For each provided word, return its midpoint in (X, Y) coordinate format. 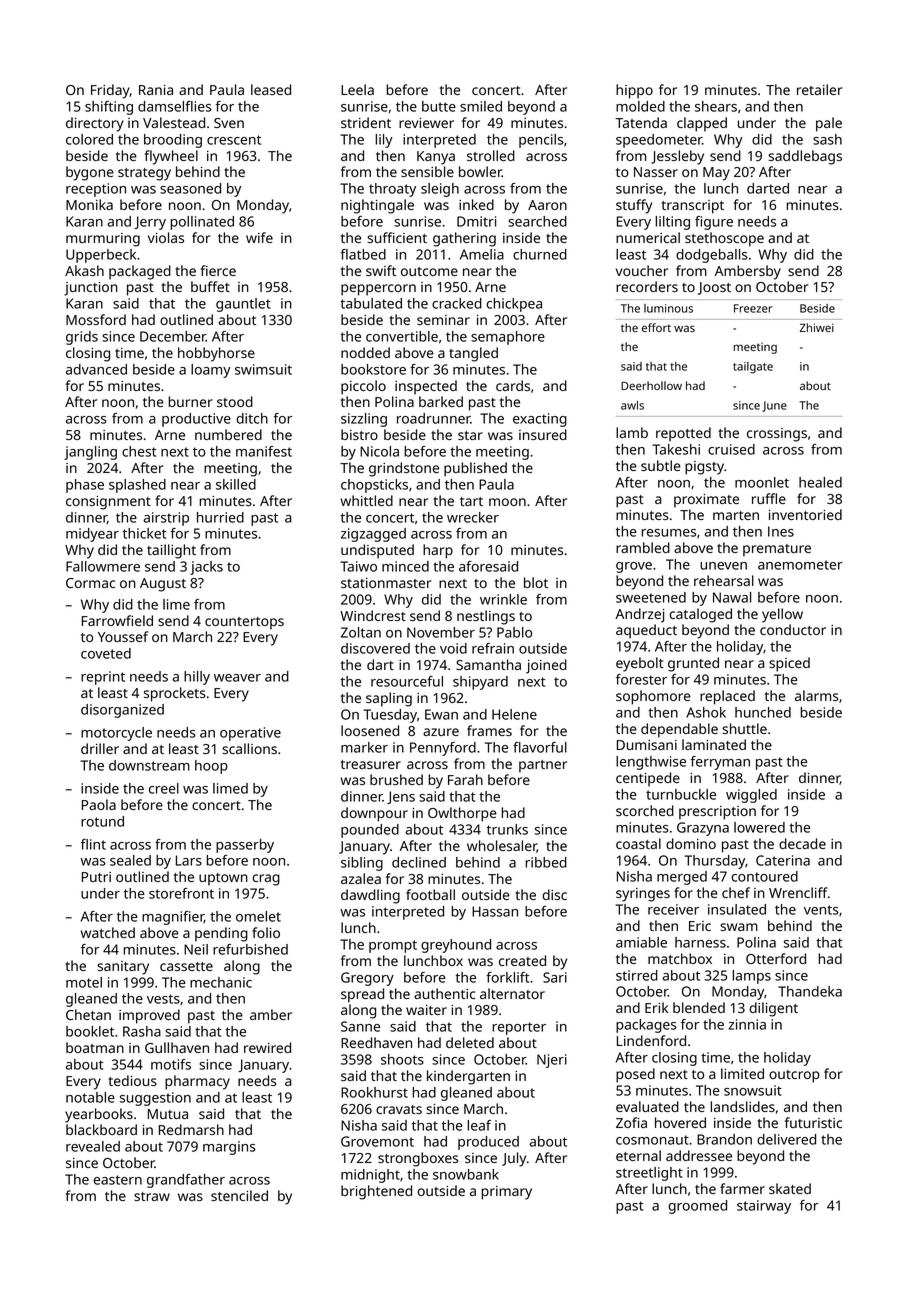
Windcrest (373, 615)
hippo (634, 91)
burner (190, 401)
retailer (819, 89)
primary (506, 1193)
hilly (197, 678)
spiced (789, 664)
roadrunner (434, 418)
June (774, 406)
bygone (90, 173)
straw (152, 1196)
